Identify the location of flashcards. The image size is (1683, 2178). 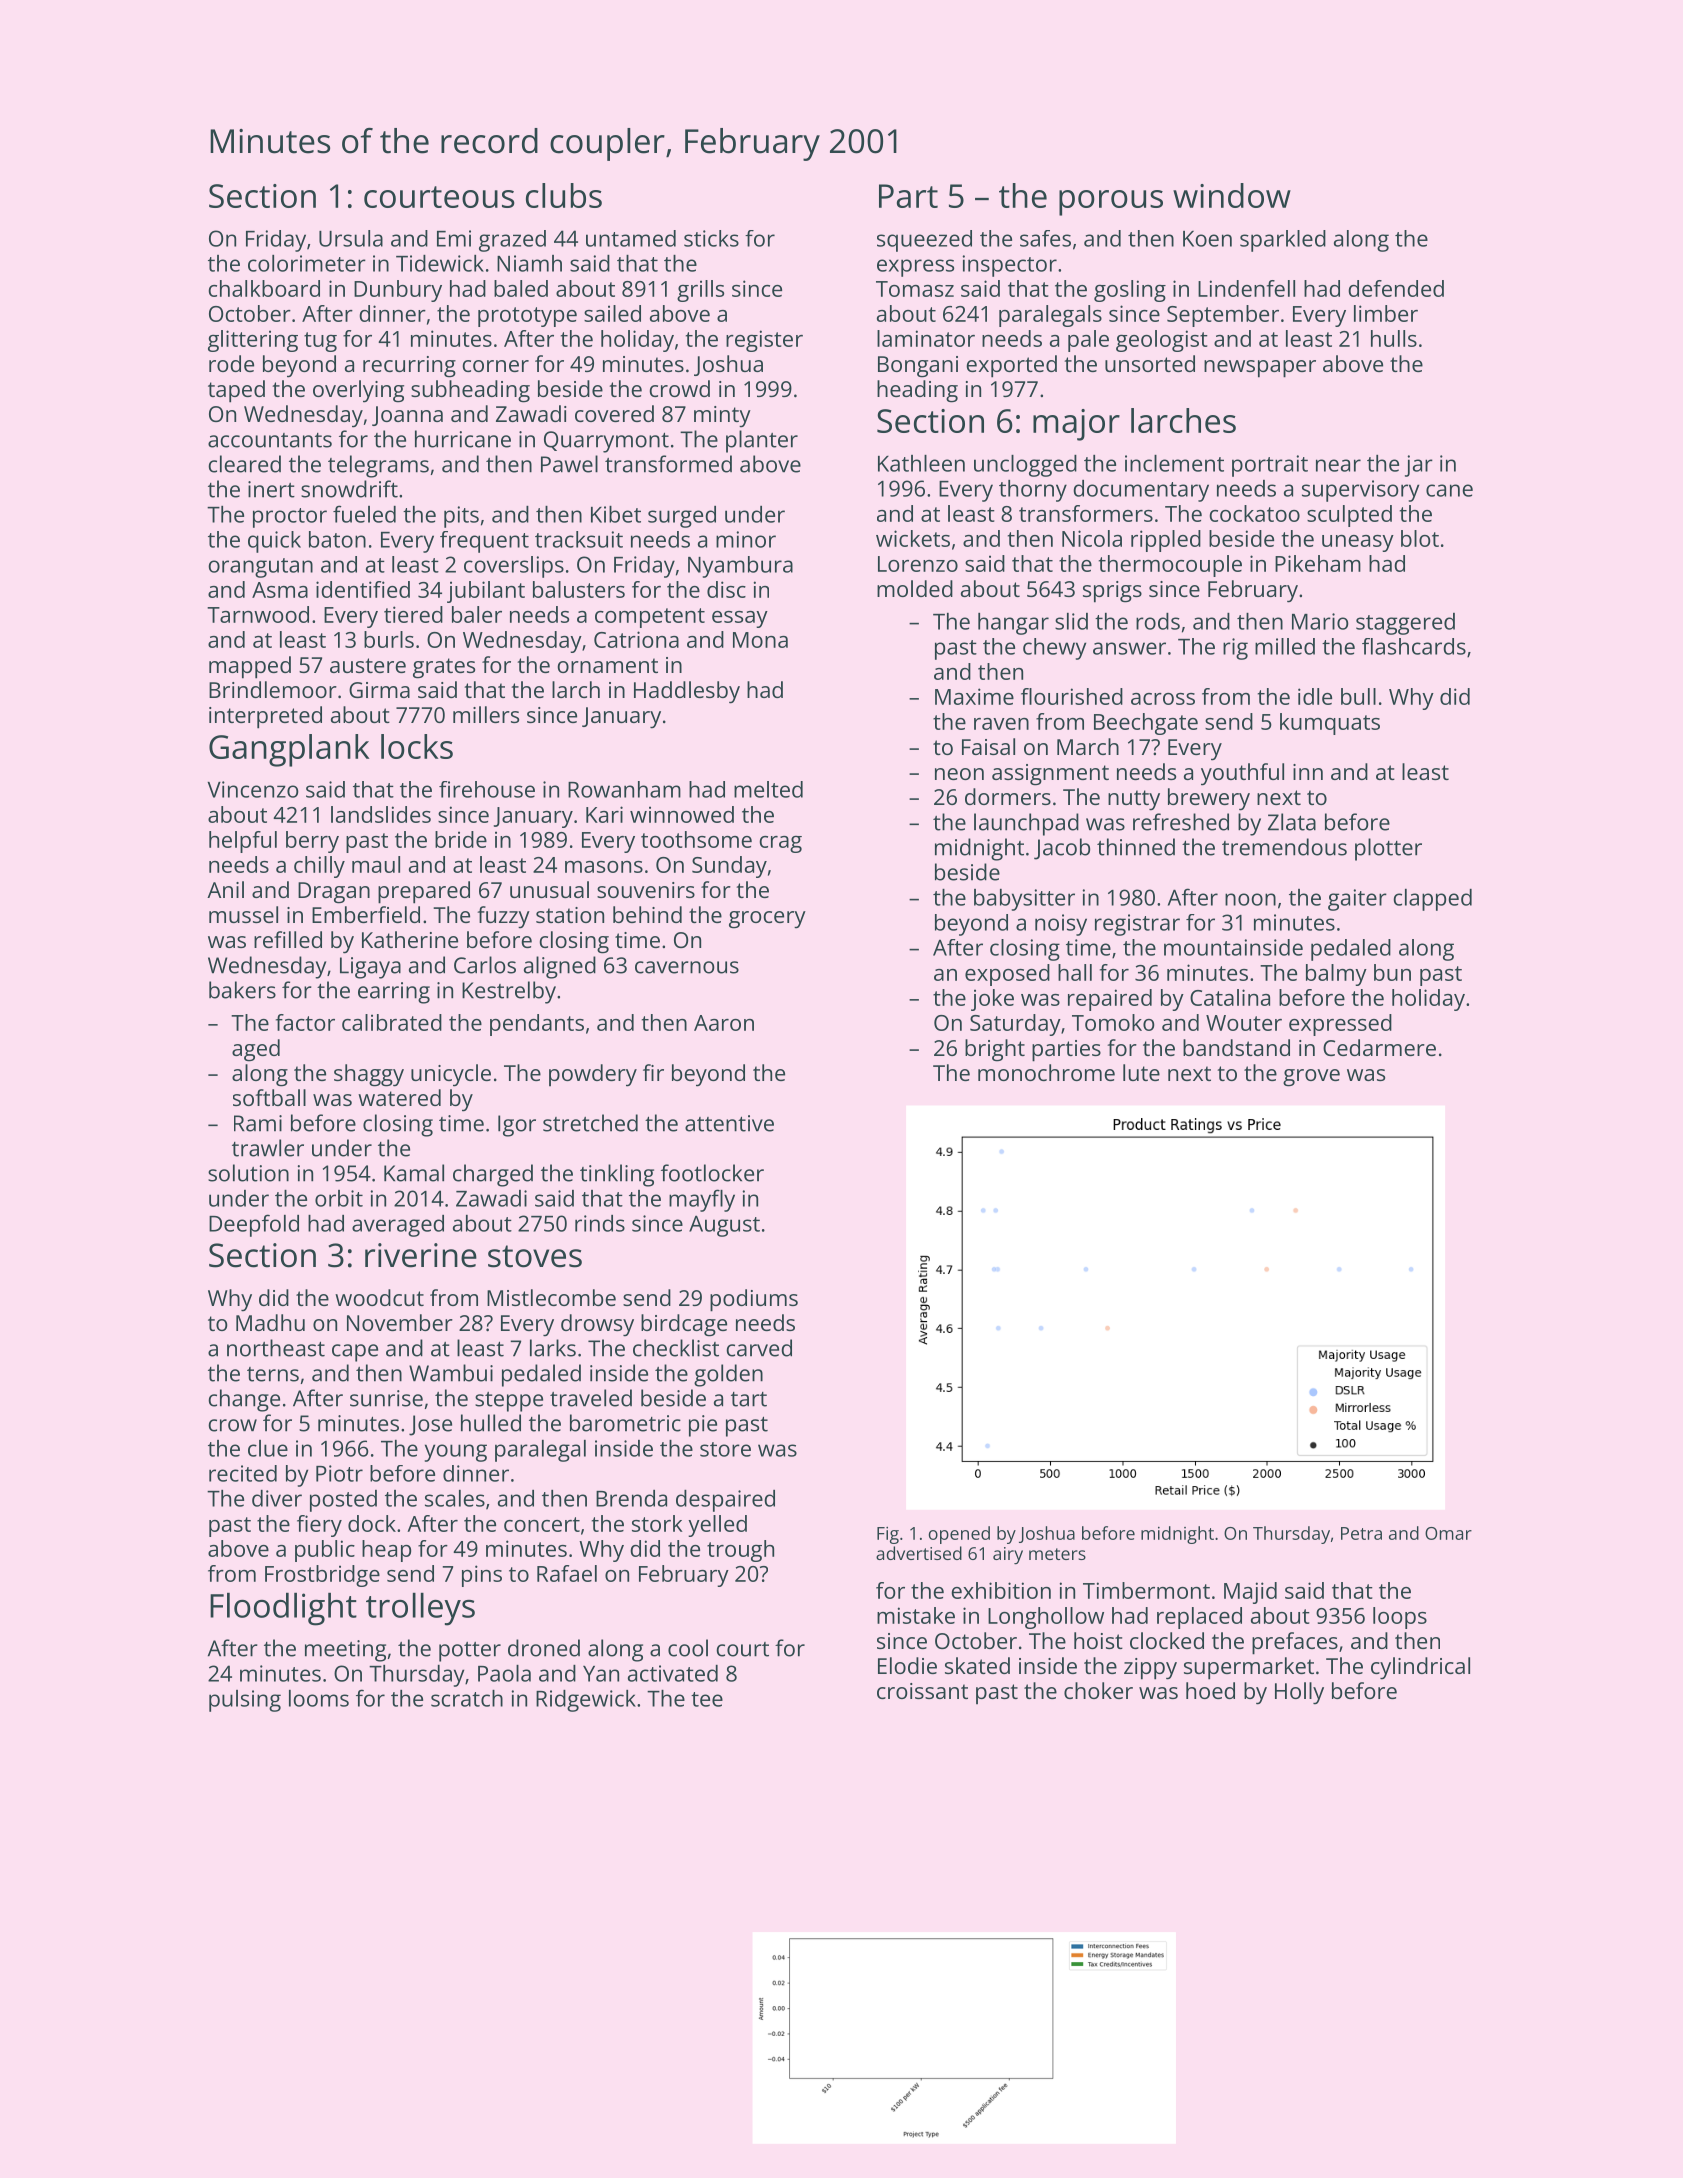
(1414, 646).
